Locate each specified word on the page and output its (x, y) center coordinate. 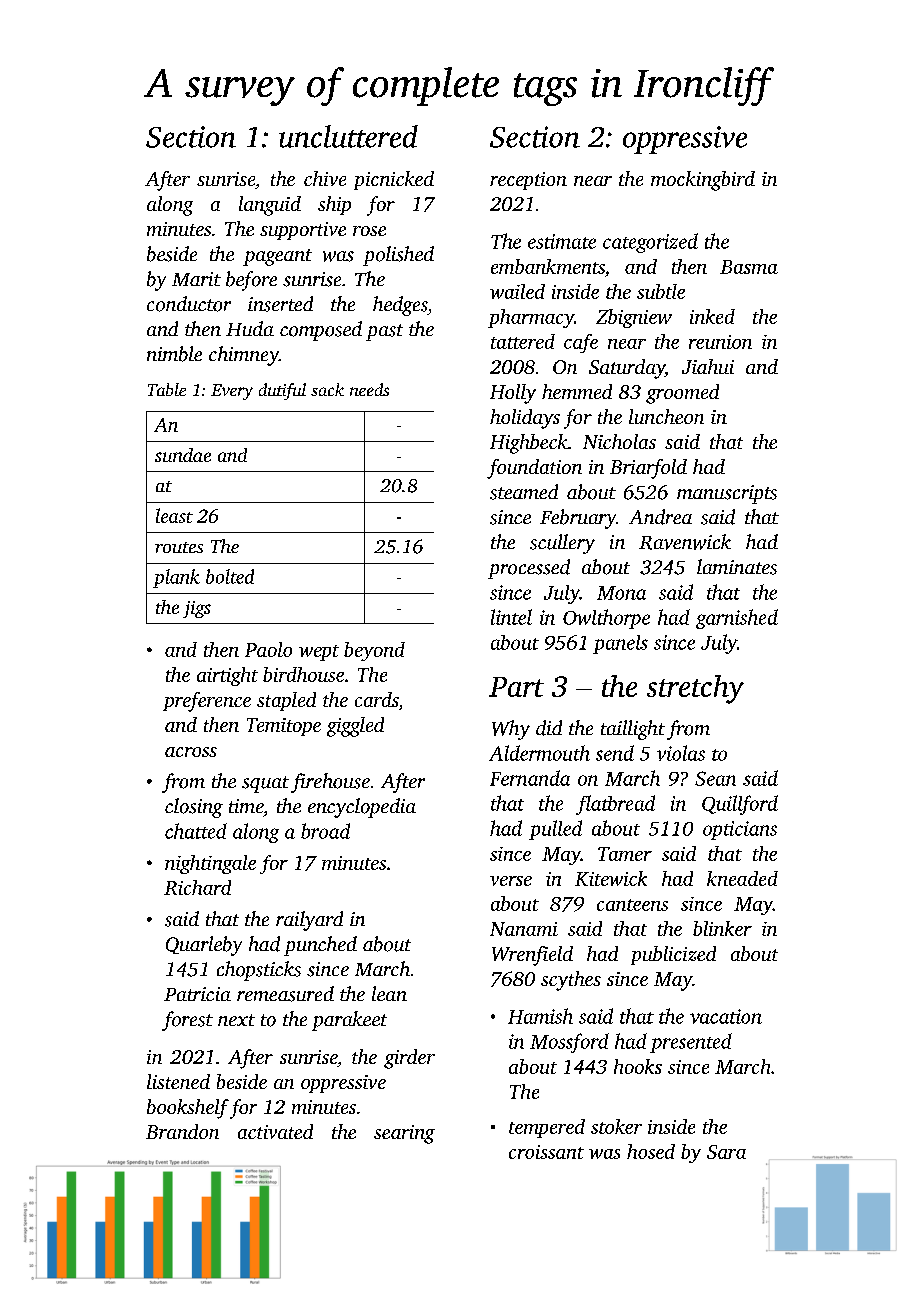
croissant (546, 1152)
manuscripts (727, 494)
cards (376, 699)
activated (275, 1131)
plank (176, 578)
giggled (355, 727)
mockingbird (703, 181)
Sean (715, 778)
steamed (524, 492)
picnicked (394, 180)
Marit (196, 279)
